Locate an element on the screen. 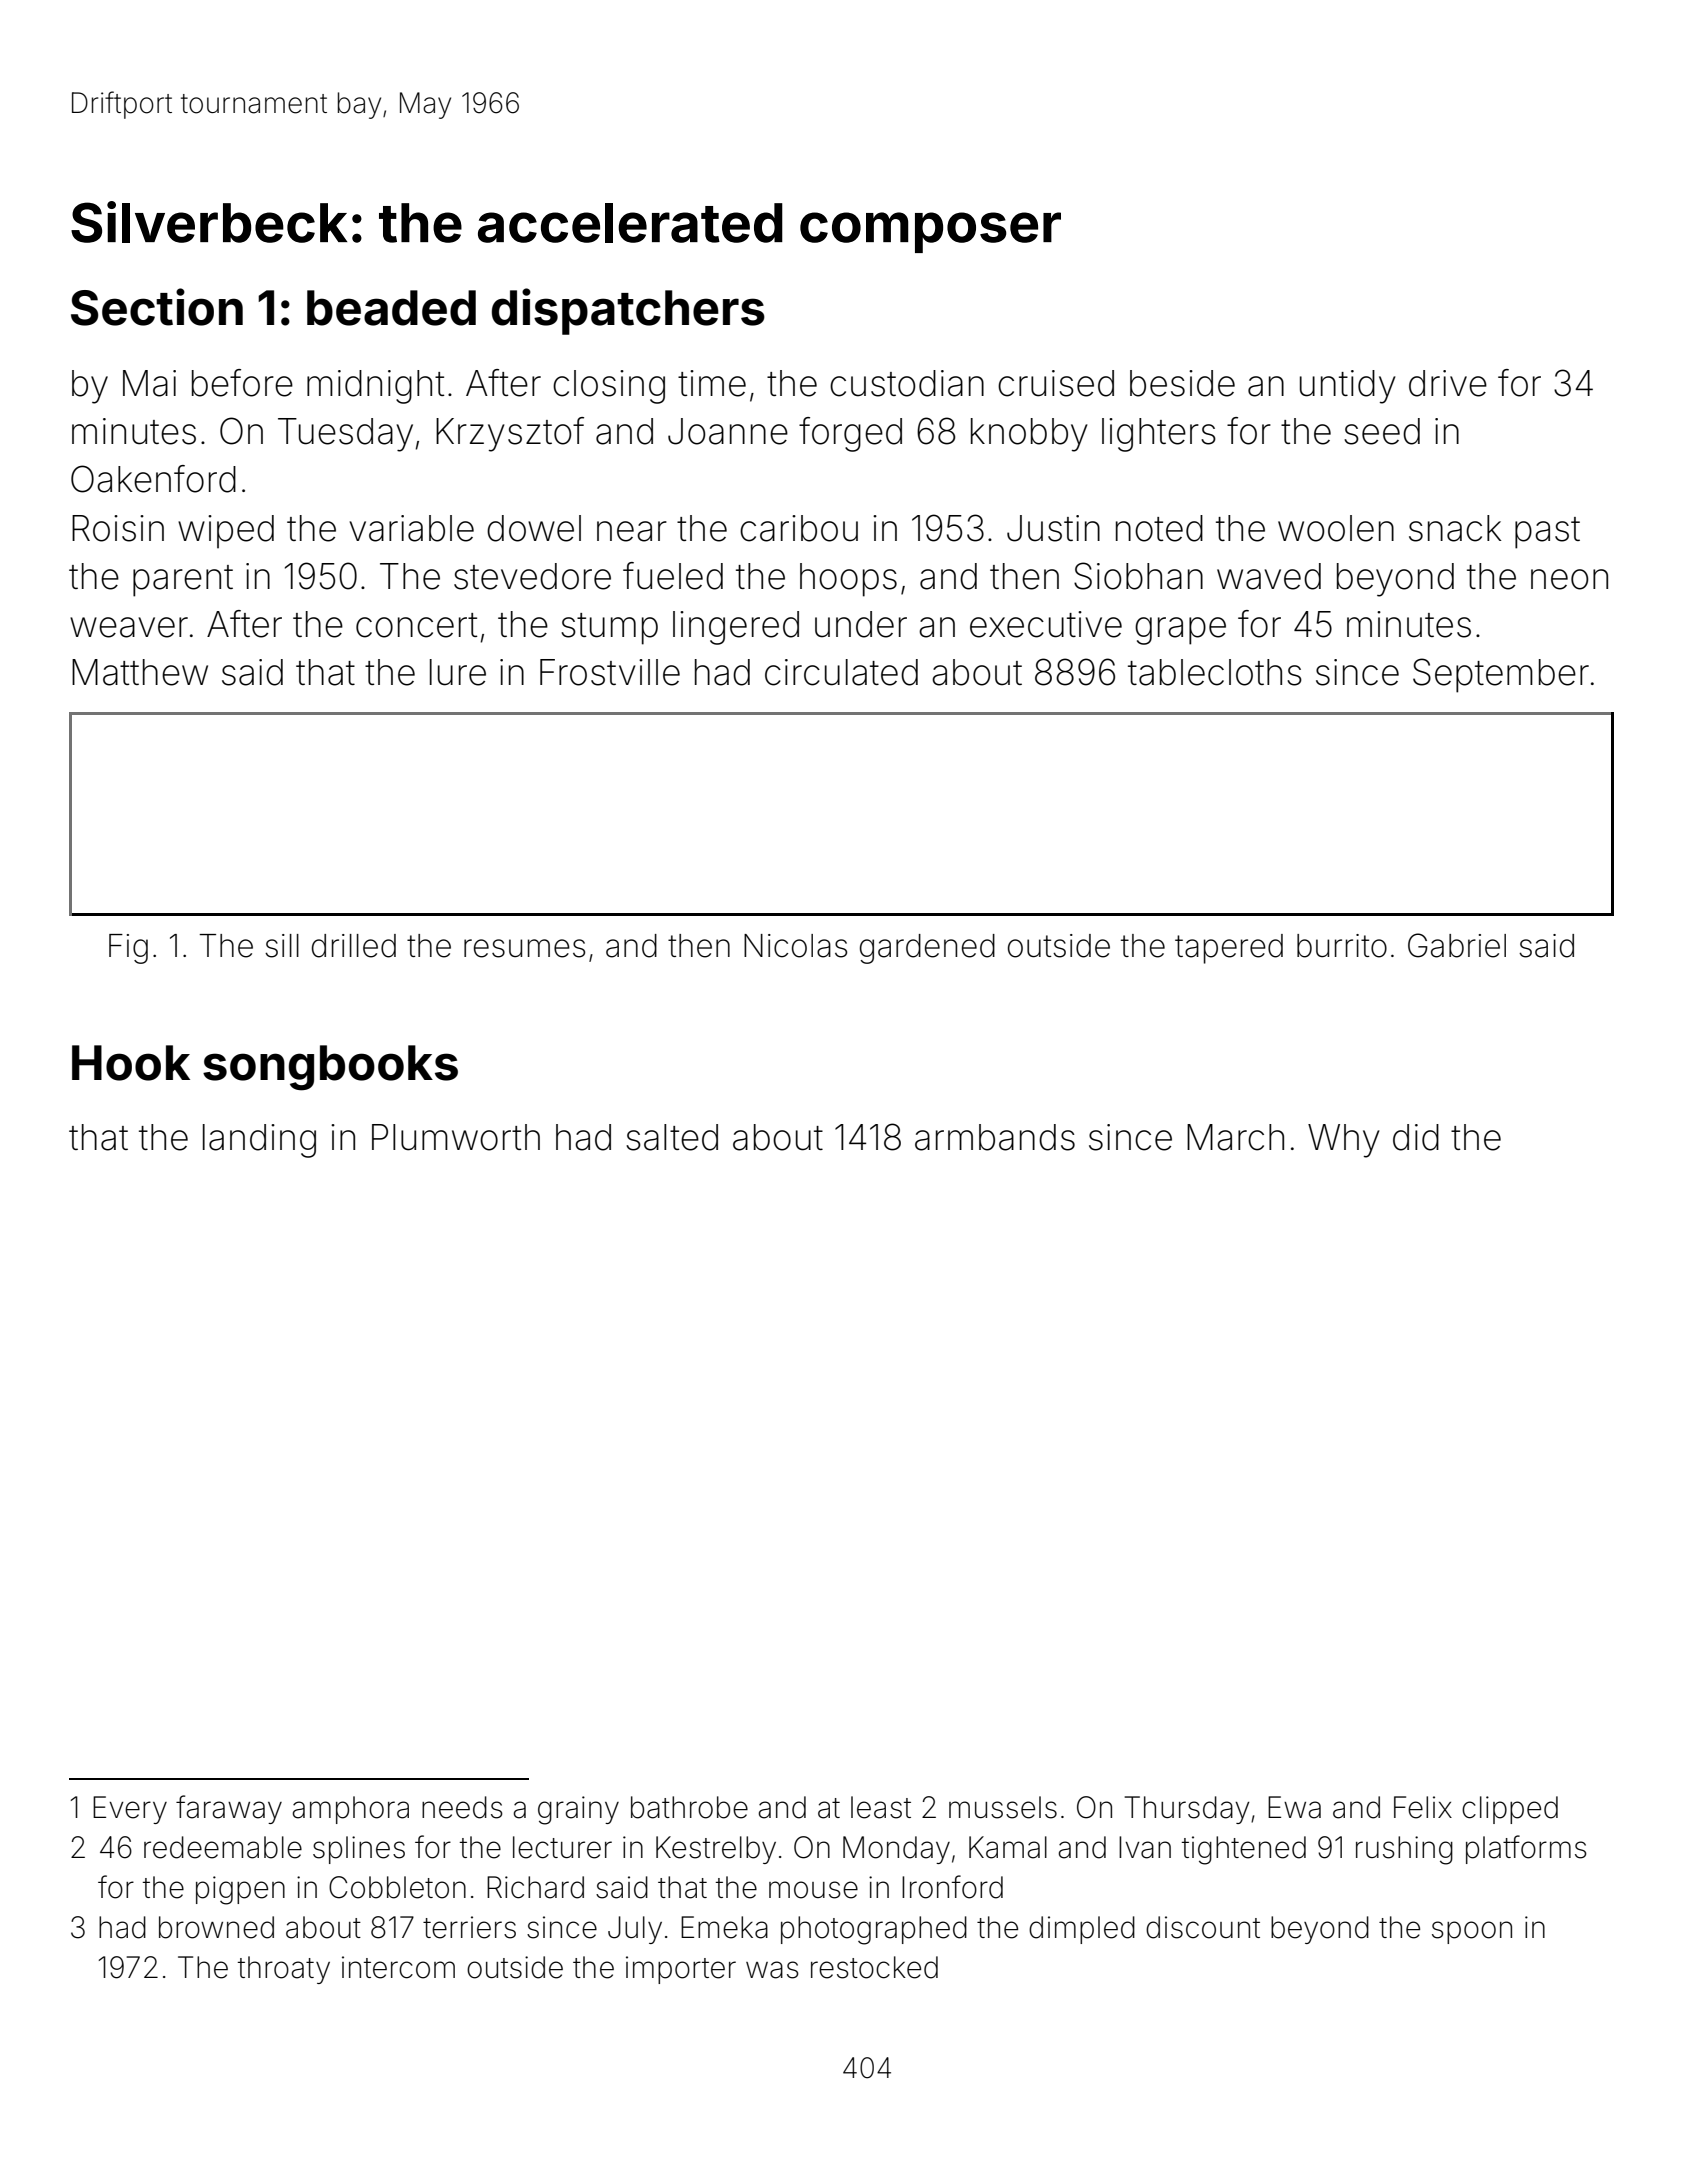 This screenshot has width=1683, height=2178. Nicolas is located at coordinates (795, 946).
